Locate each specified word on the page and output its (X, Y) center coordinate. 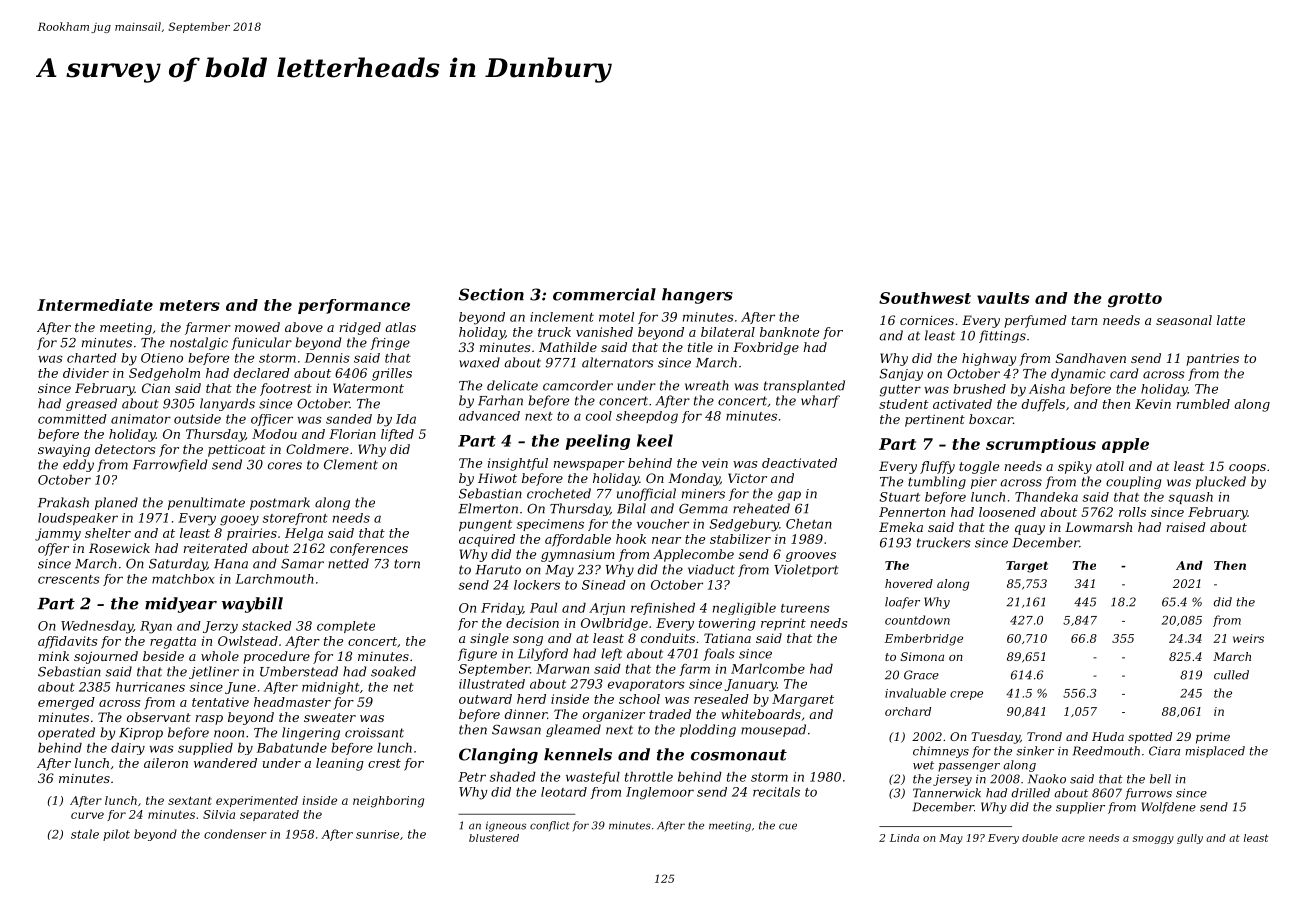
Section (491, 294)
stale (85, 834)
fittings (1002, 336)
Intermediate (95, 305)
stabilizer (740, 539)
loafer (902, 603)
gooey (239, 520)
